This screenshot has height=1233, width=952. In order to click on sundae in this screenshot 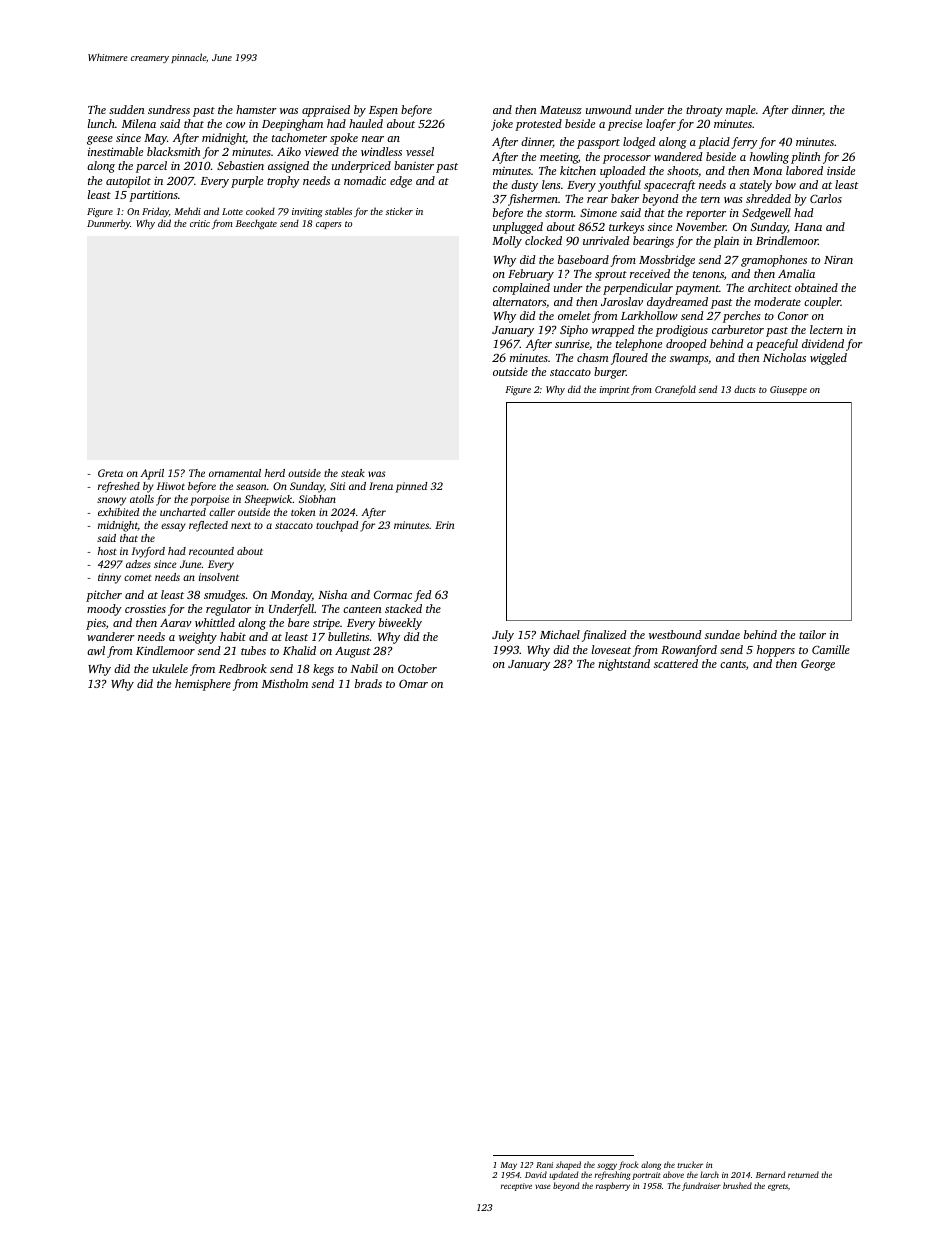, I will do `click(722, 634)`.
